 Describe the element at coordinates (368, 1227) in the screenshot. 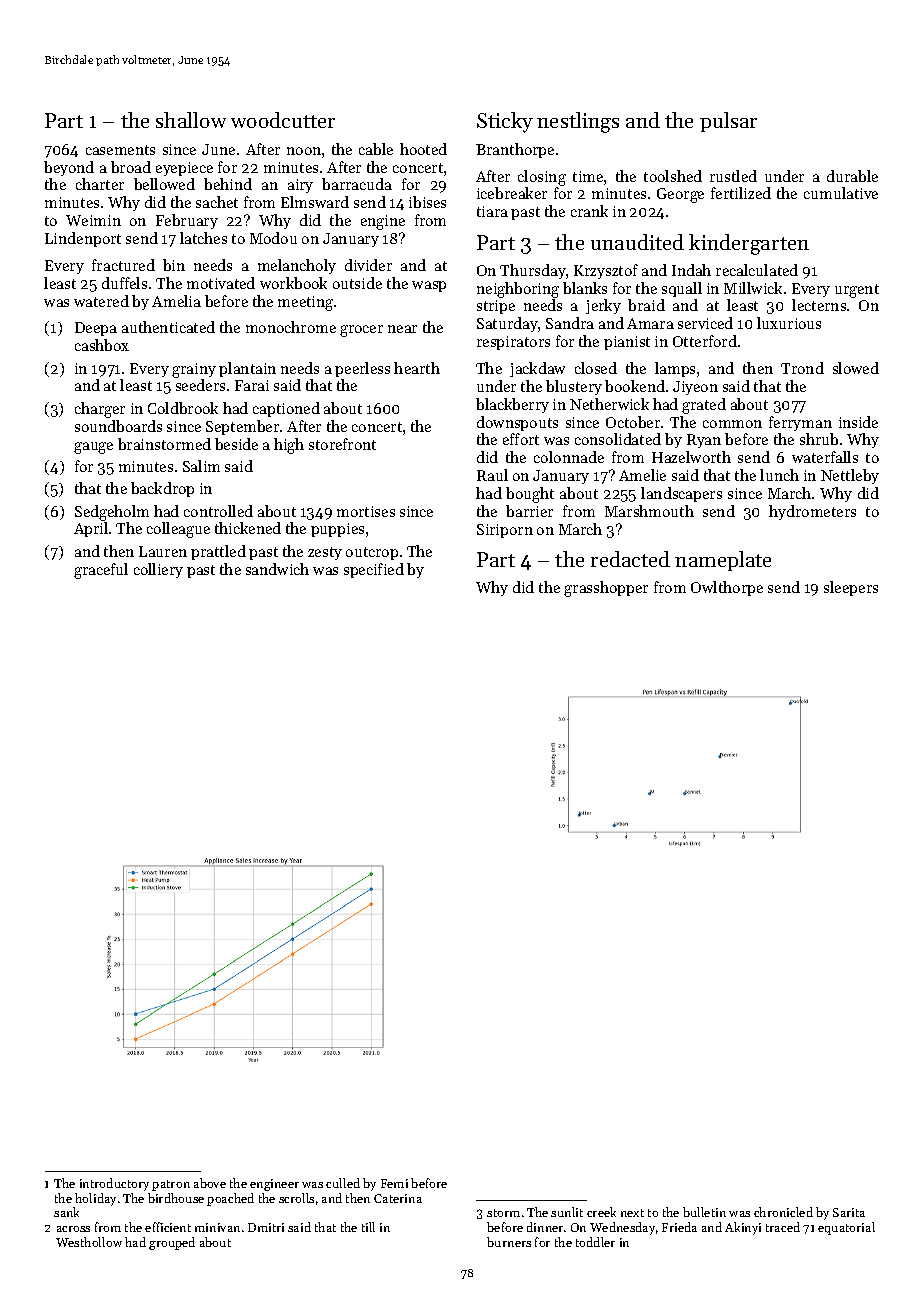

I see `till` at that location.
